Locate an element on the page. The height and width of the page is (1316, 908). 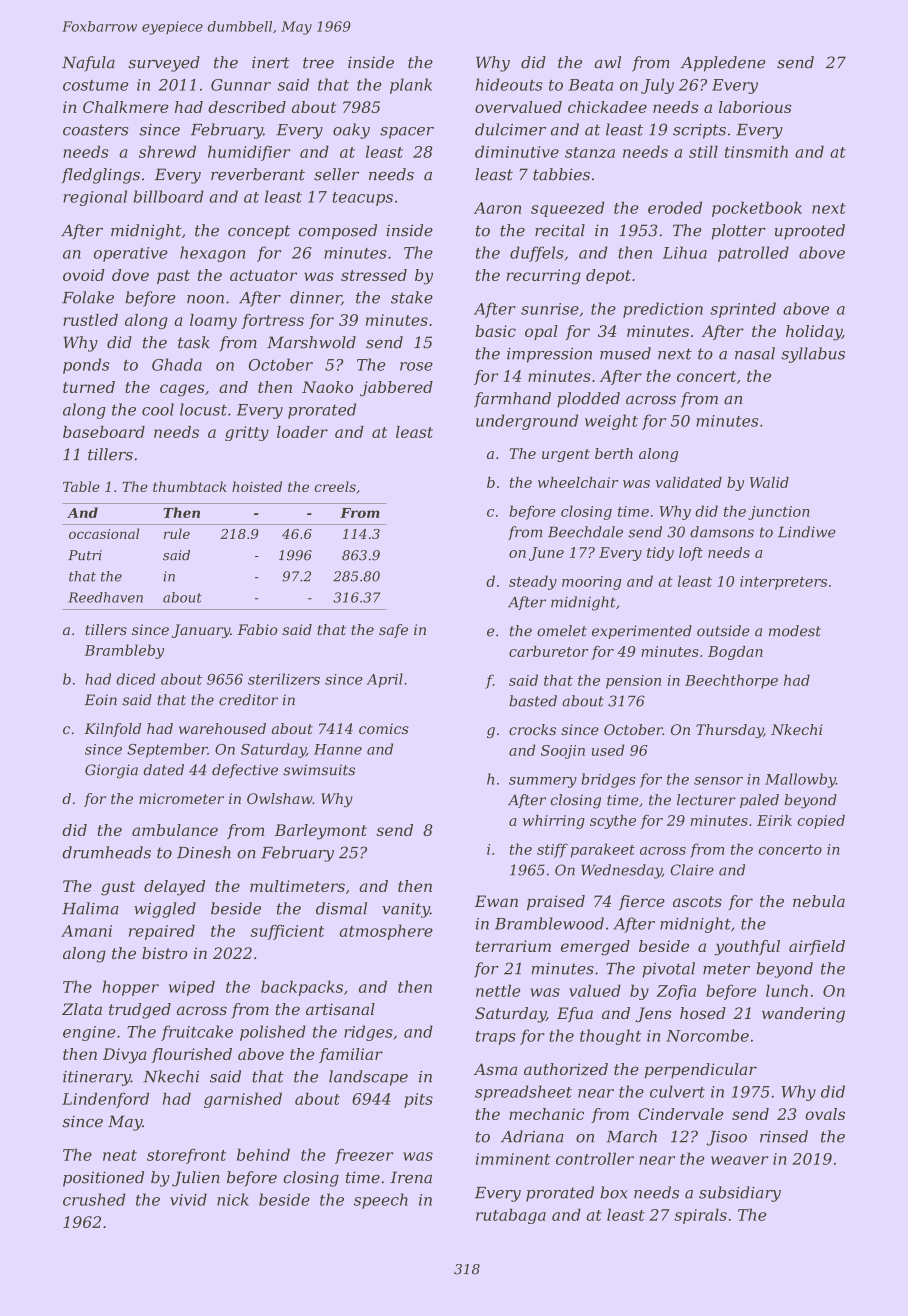
inert is located at coordinates (271, 62).
